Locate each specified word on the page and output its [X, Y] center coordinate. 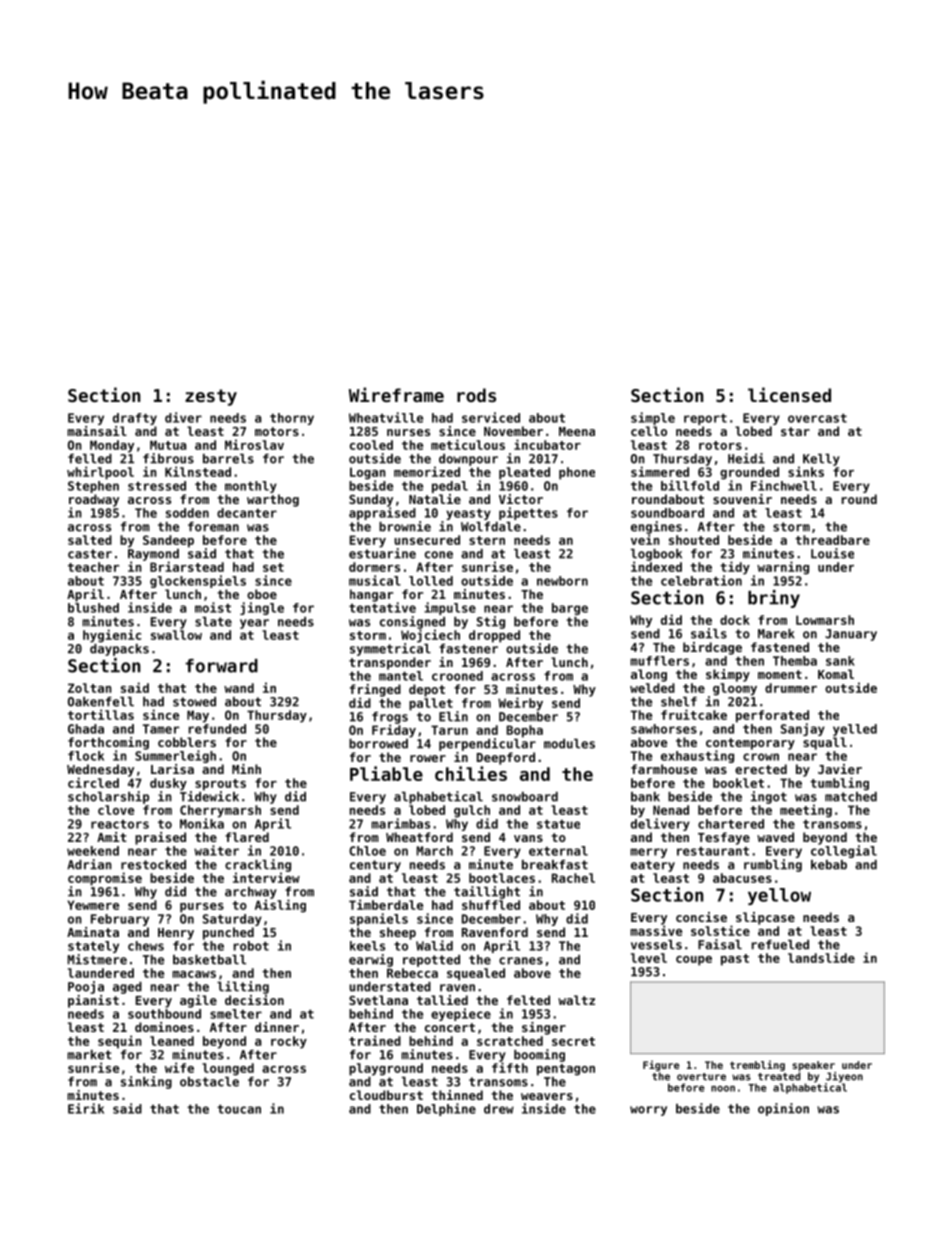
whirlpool [100, 473]
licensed [789, 394]
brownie [405, 526]
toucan [239, 1109]
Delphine [446, 1109]
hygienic [112, 636]
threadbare [832, 540]
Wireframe [396, 394]
